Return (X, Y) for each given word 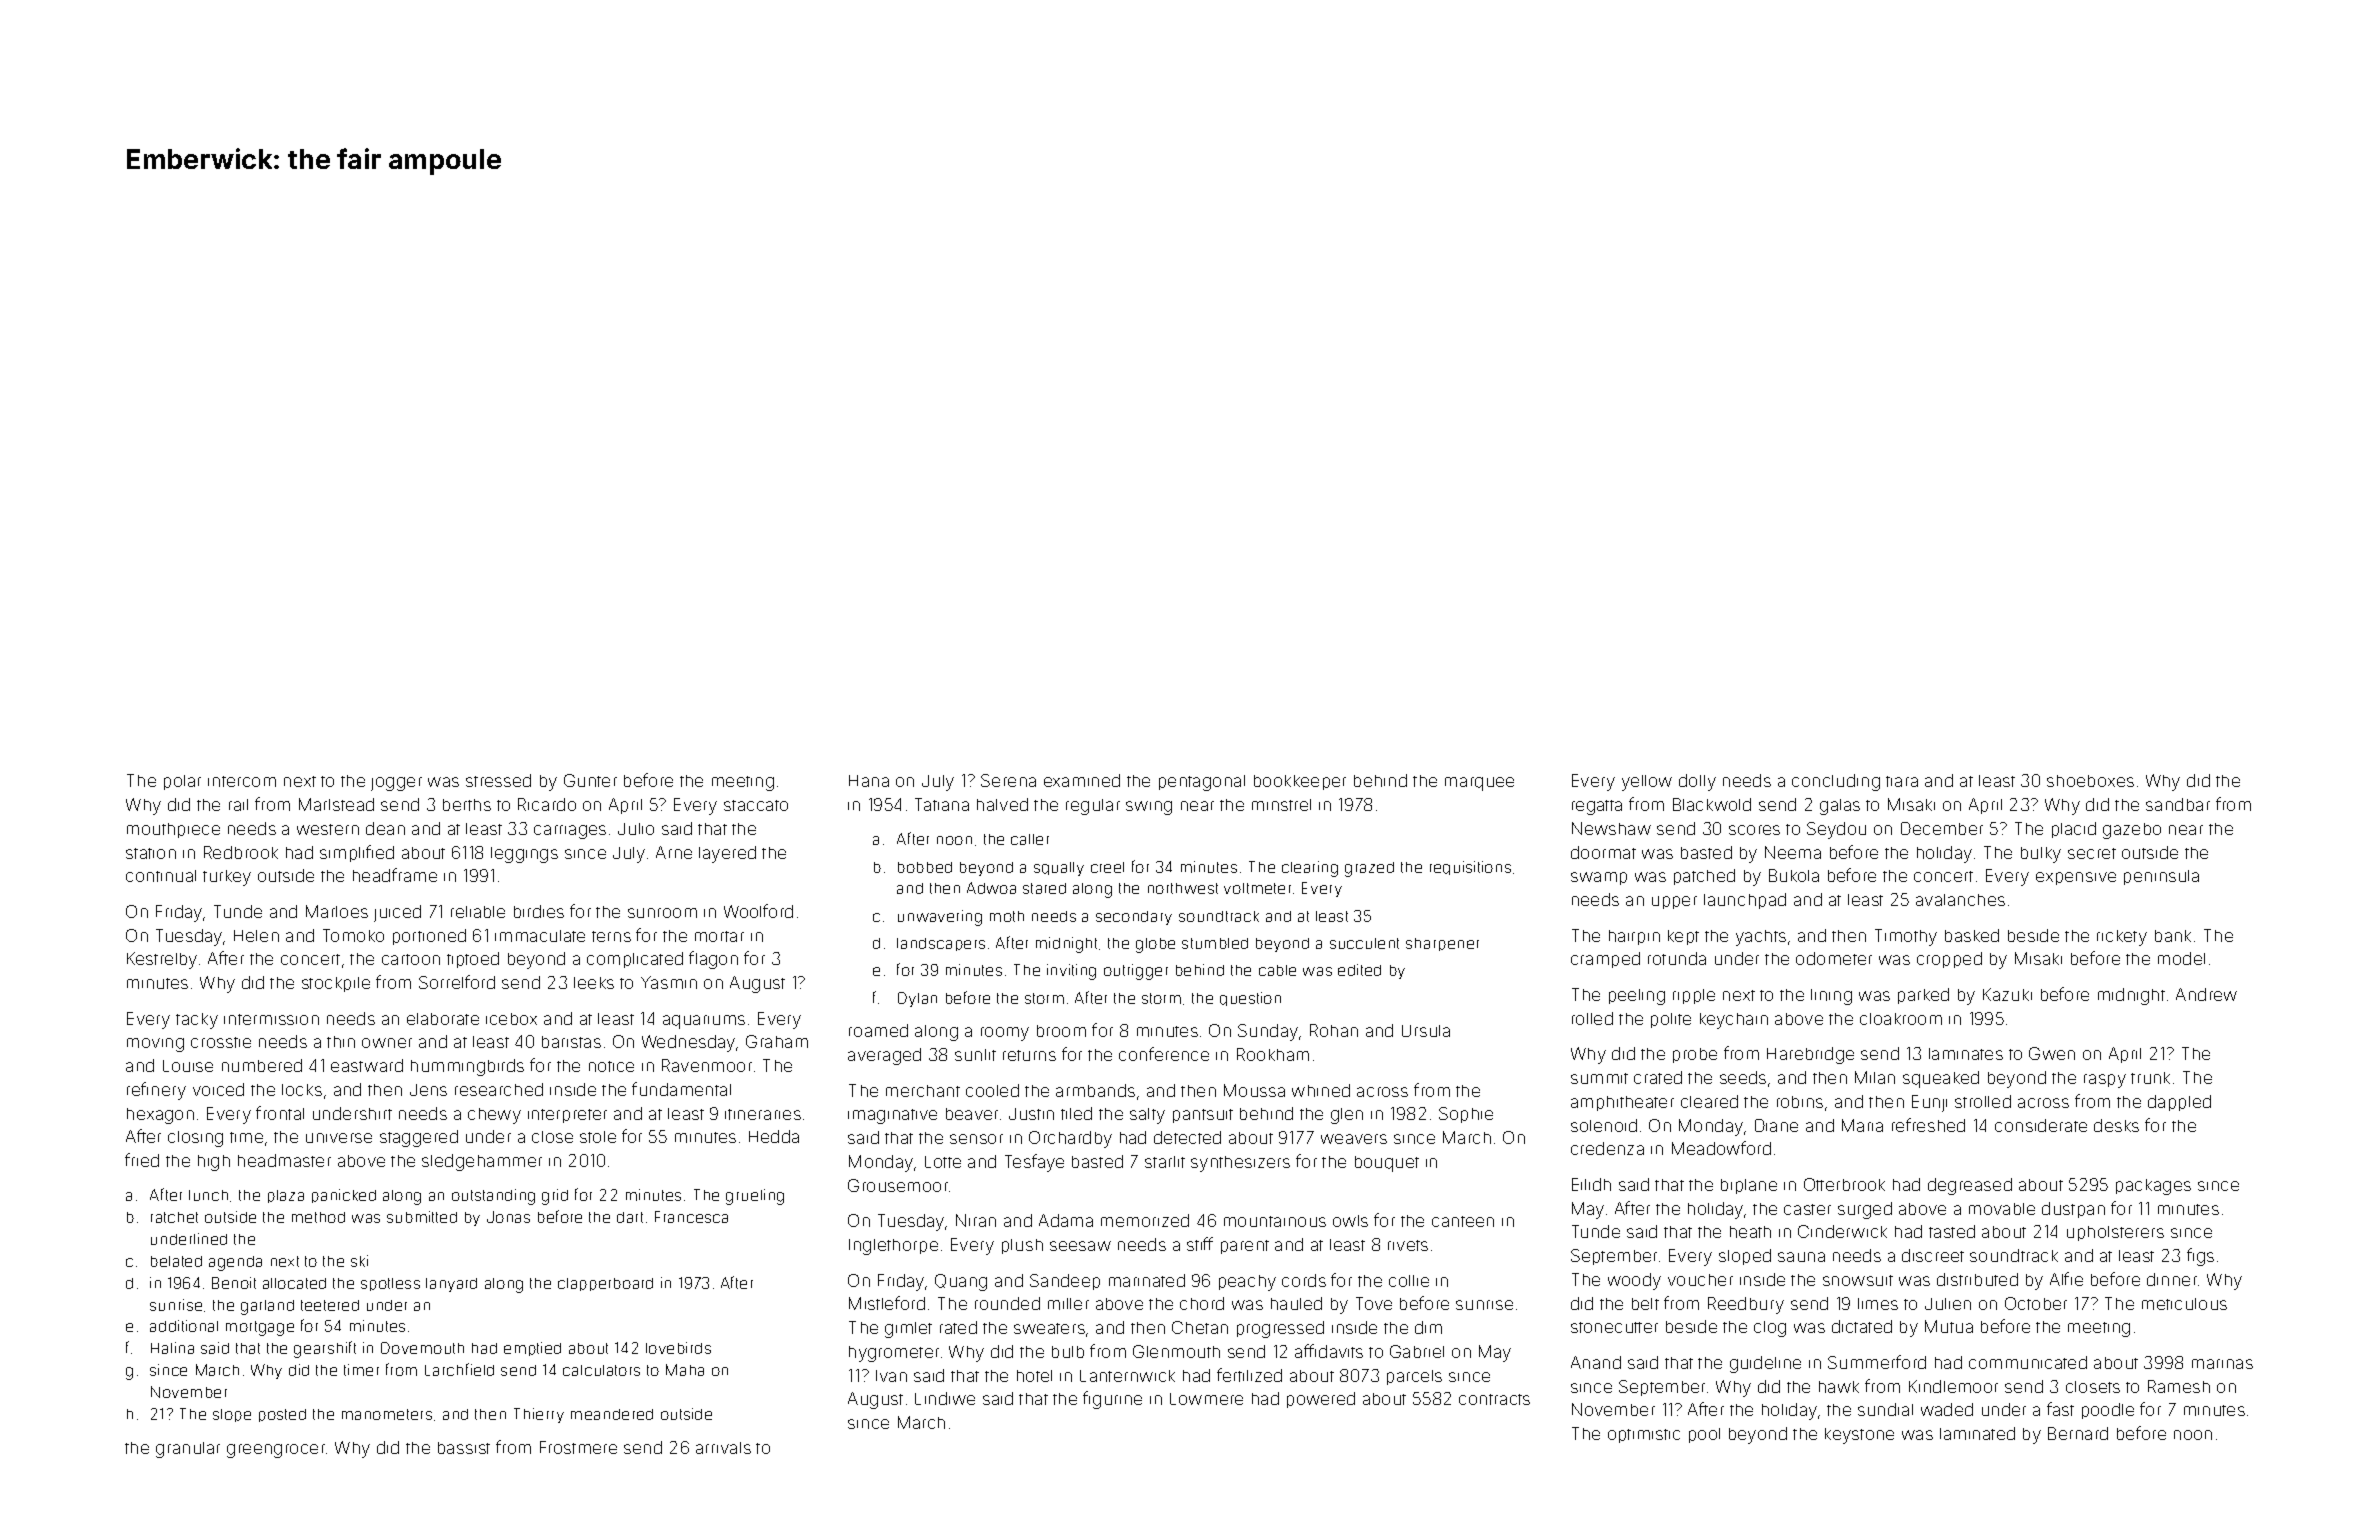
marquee (1479, 784)
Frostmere (578, 1447)
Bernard (2078, 1433)
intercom (242, 781)
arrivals (723, 1448)
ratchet (174, 1217)
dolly (1697, 782)
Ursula (1426, 1031)
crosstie (221, 1042)
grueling (755, 1197)
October (2036, 1303)
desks (2116, 1125)
